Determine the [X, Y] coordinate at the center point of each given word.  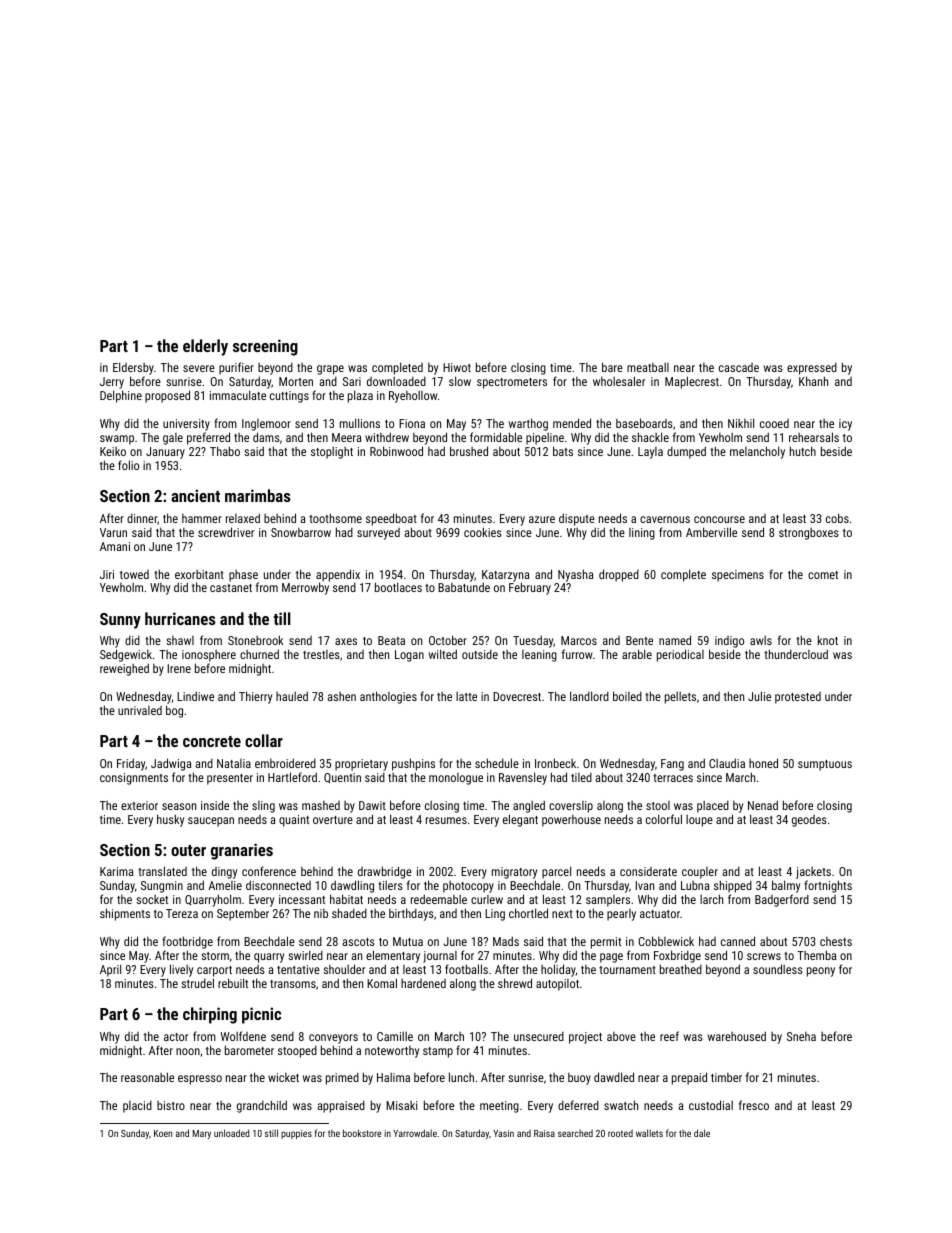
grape [330, 370]
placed [713, 806]
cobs [837, 518]
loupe [699, 821]
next [562, 914]
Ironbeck [555, 763]
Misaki [401, 1105]
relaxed [243, 518]
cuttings [289, 397]
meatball [648, 367]
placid [137, 1106]
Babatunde [464, 587]
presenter [230, 779]
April [110, 970]
